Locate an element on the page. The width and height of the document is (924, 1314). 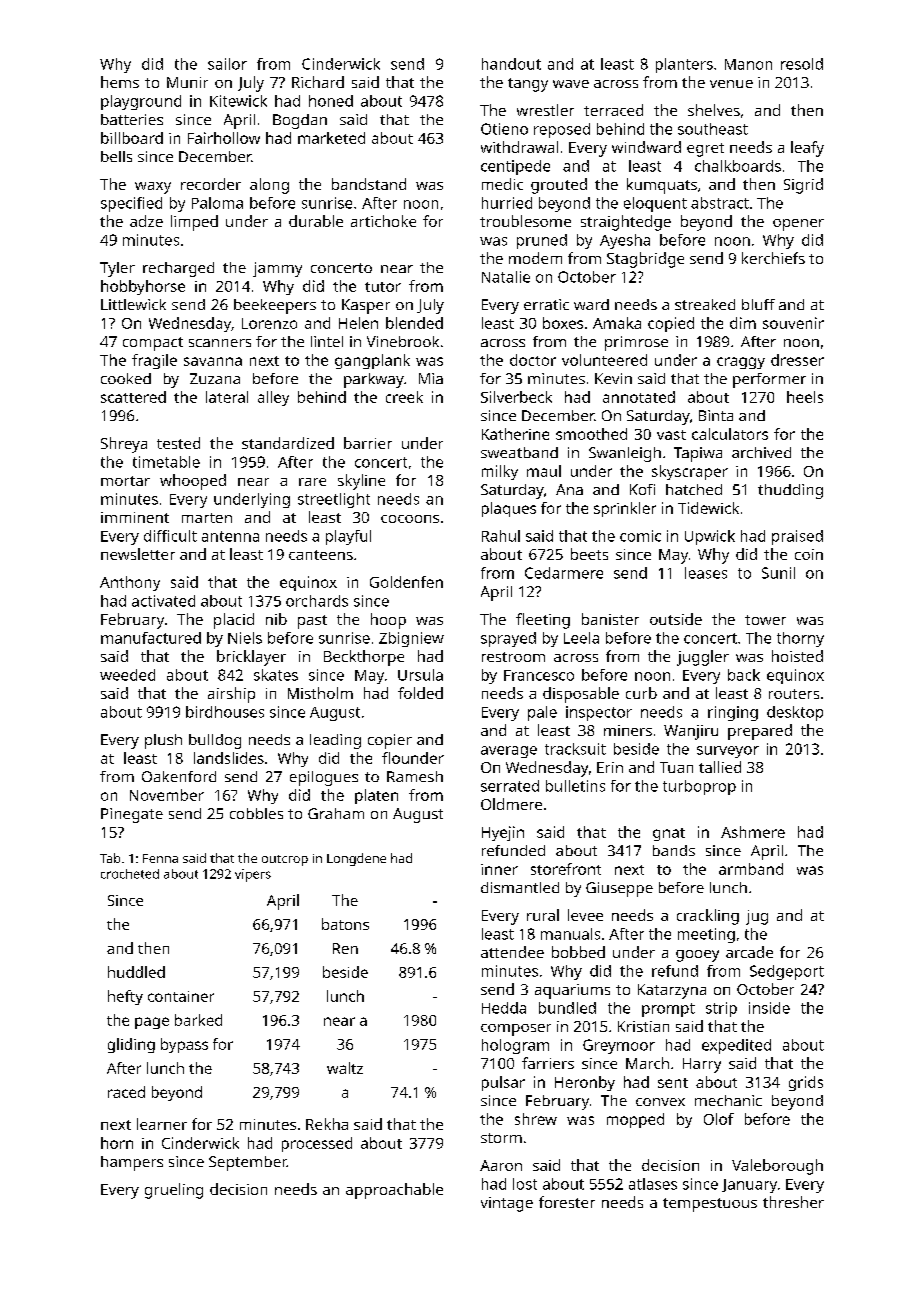
boxes is located at coordinates (563, 323).
